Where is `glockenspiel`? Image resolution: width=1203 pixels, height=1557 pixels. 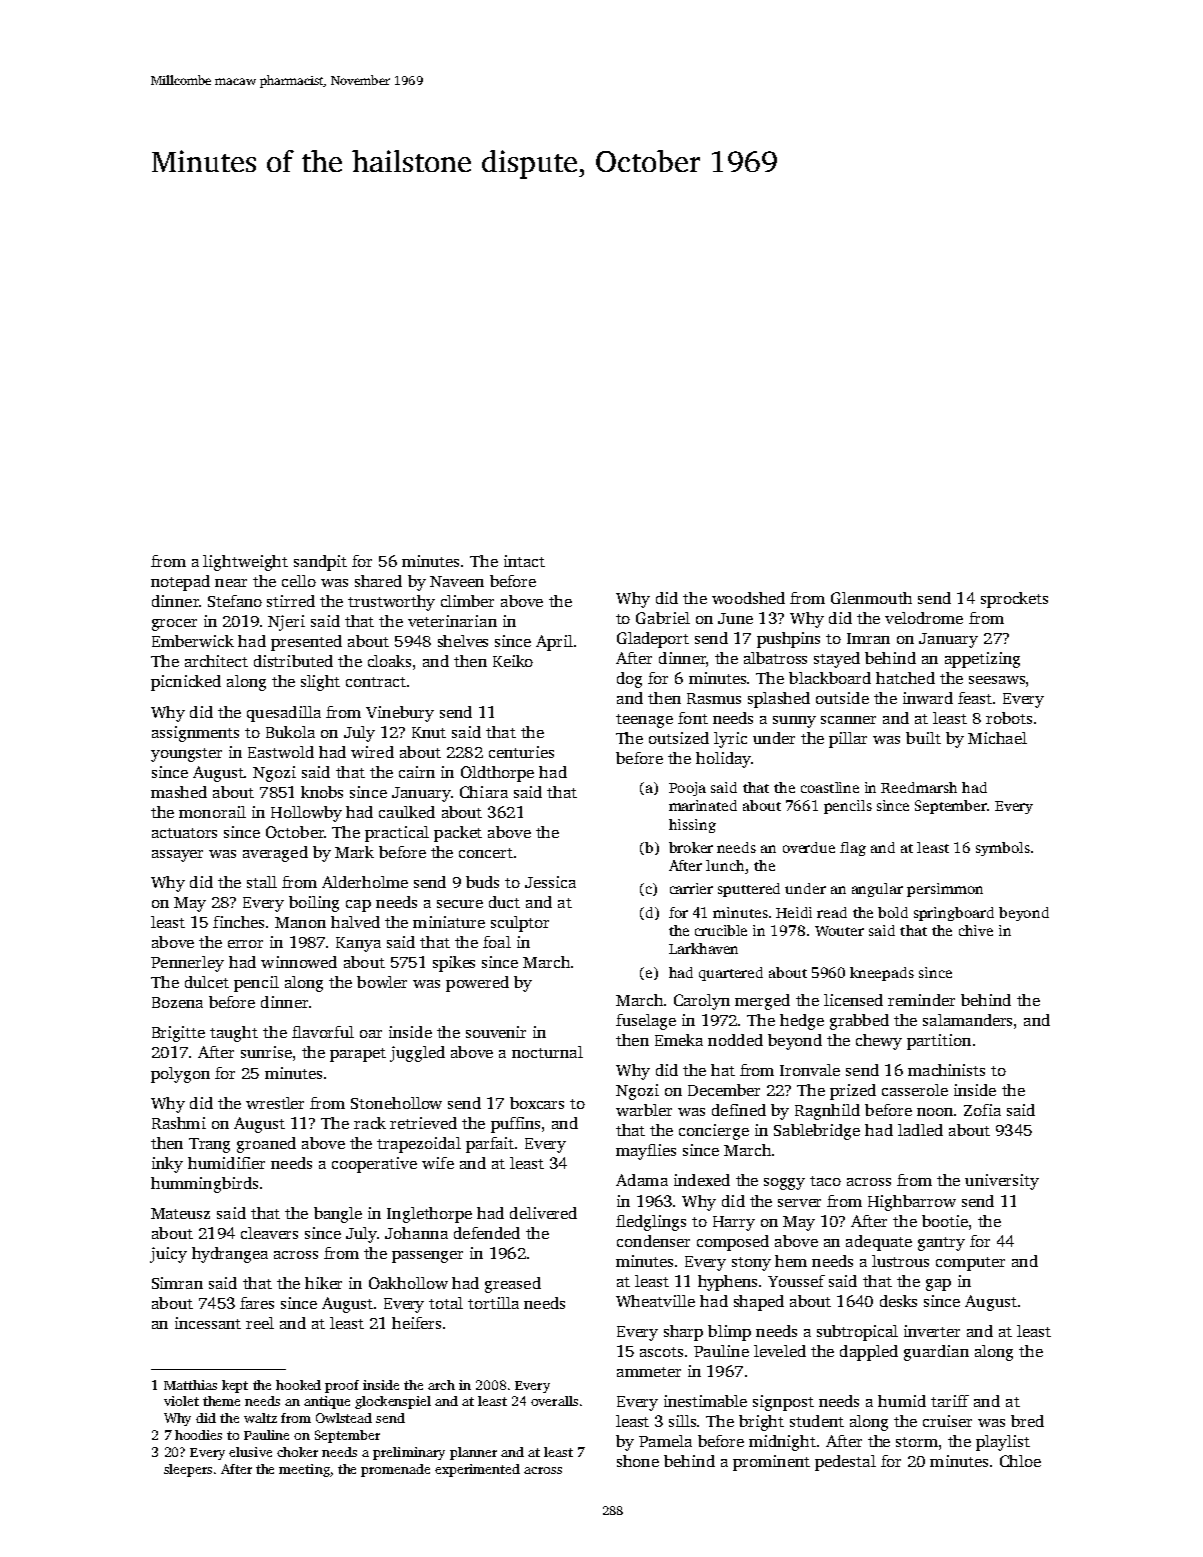
glockenspiel is located at coordinates (393, 1402).
